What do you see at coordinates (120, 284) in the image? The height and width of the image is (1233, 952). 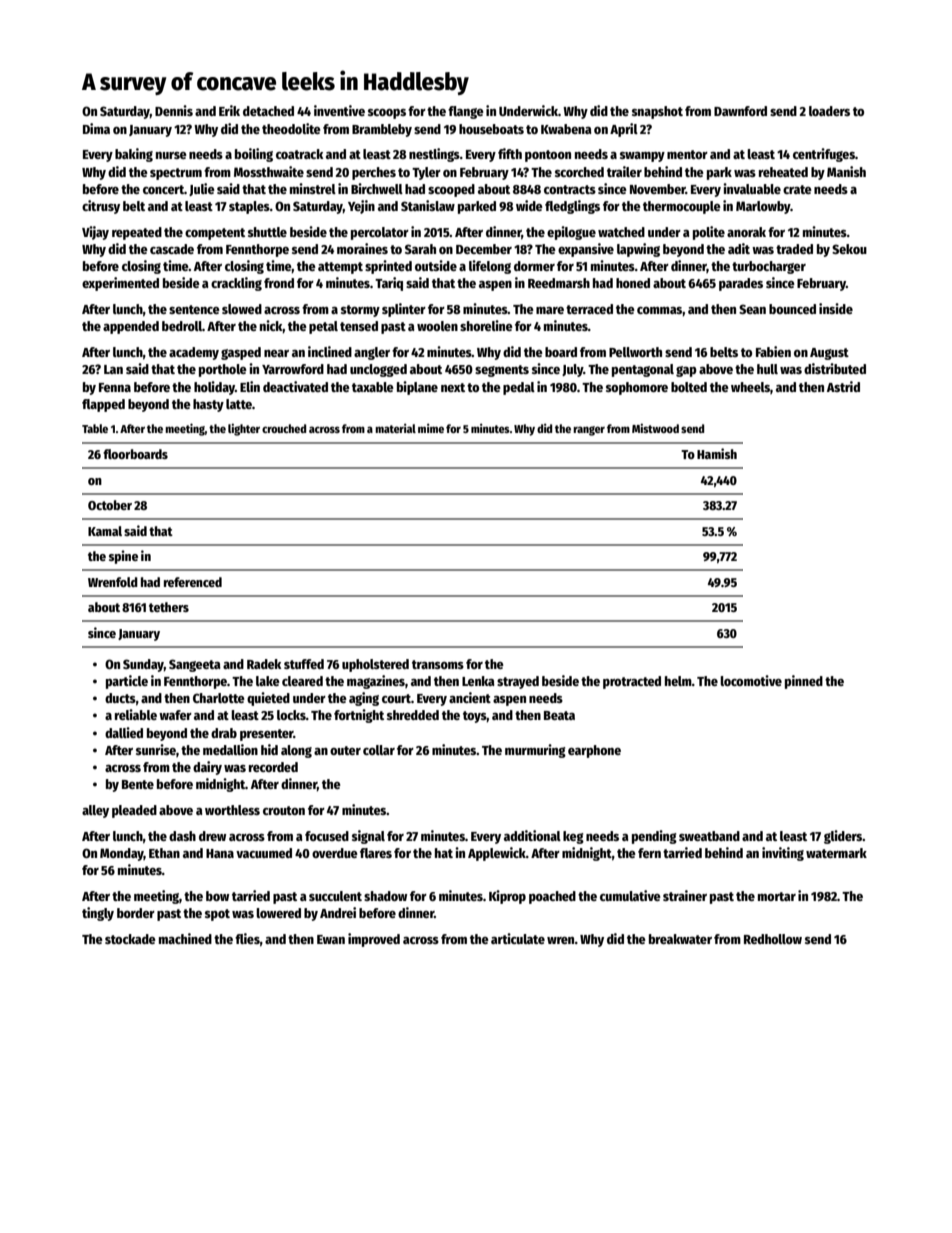 I see `experimented` at bounding box center [120, 284].
